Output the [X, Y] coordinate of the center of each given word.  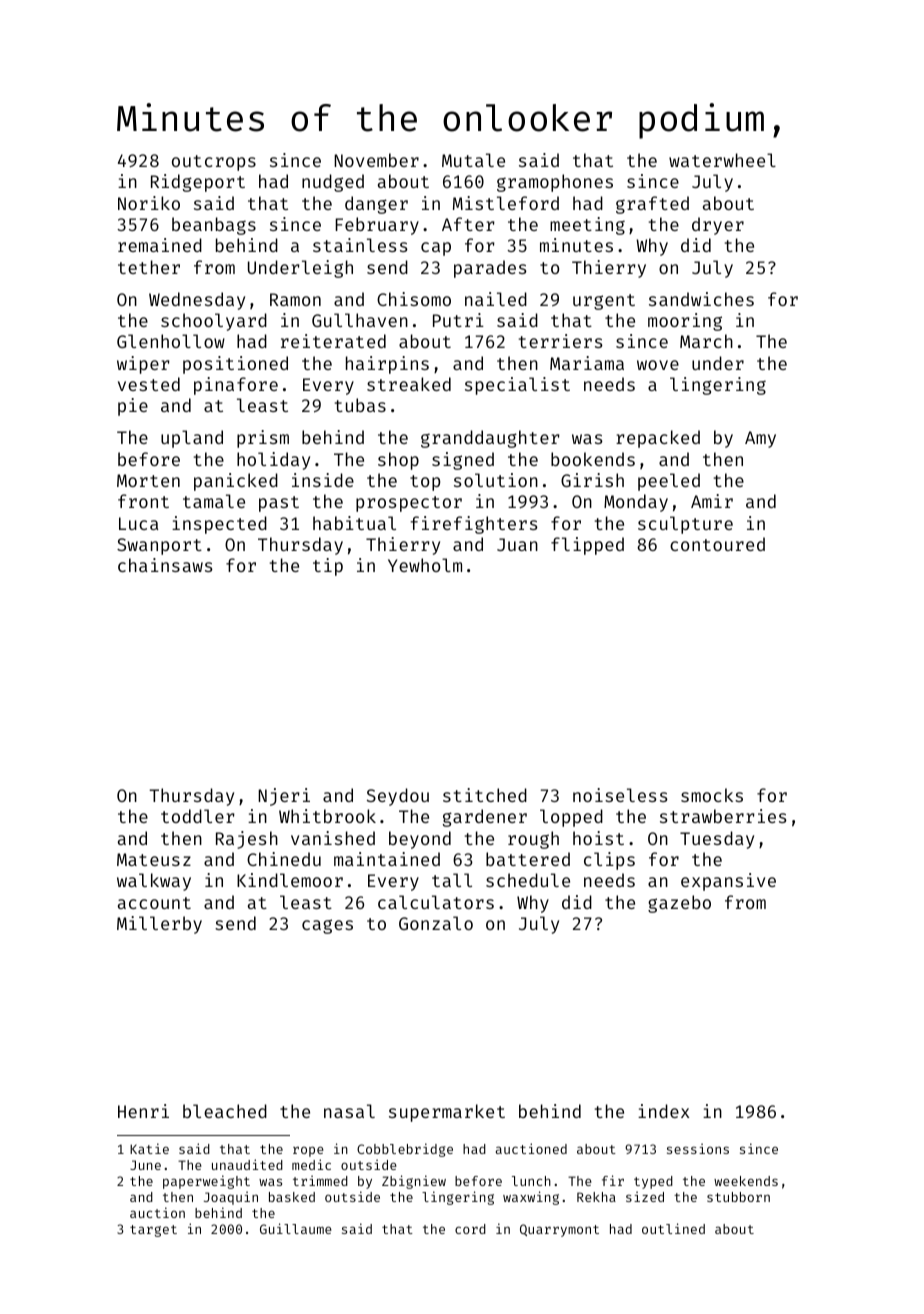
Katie [149, 1148]
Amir [712, 501]
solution [496, 480]
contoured [717, 544]
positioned [235, 365]
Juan [517, 544]
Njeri [284, 797]
